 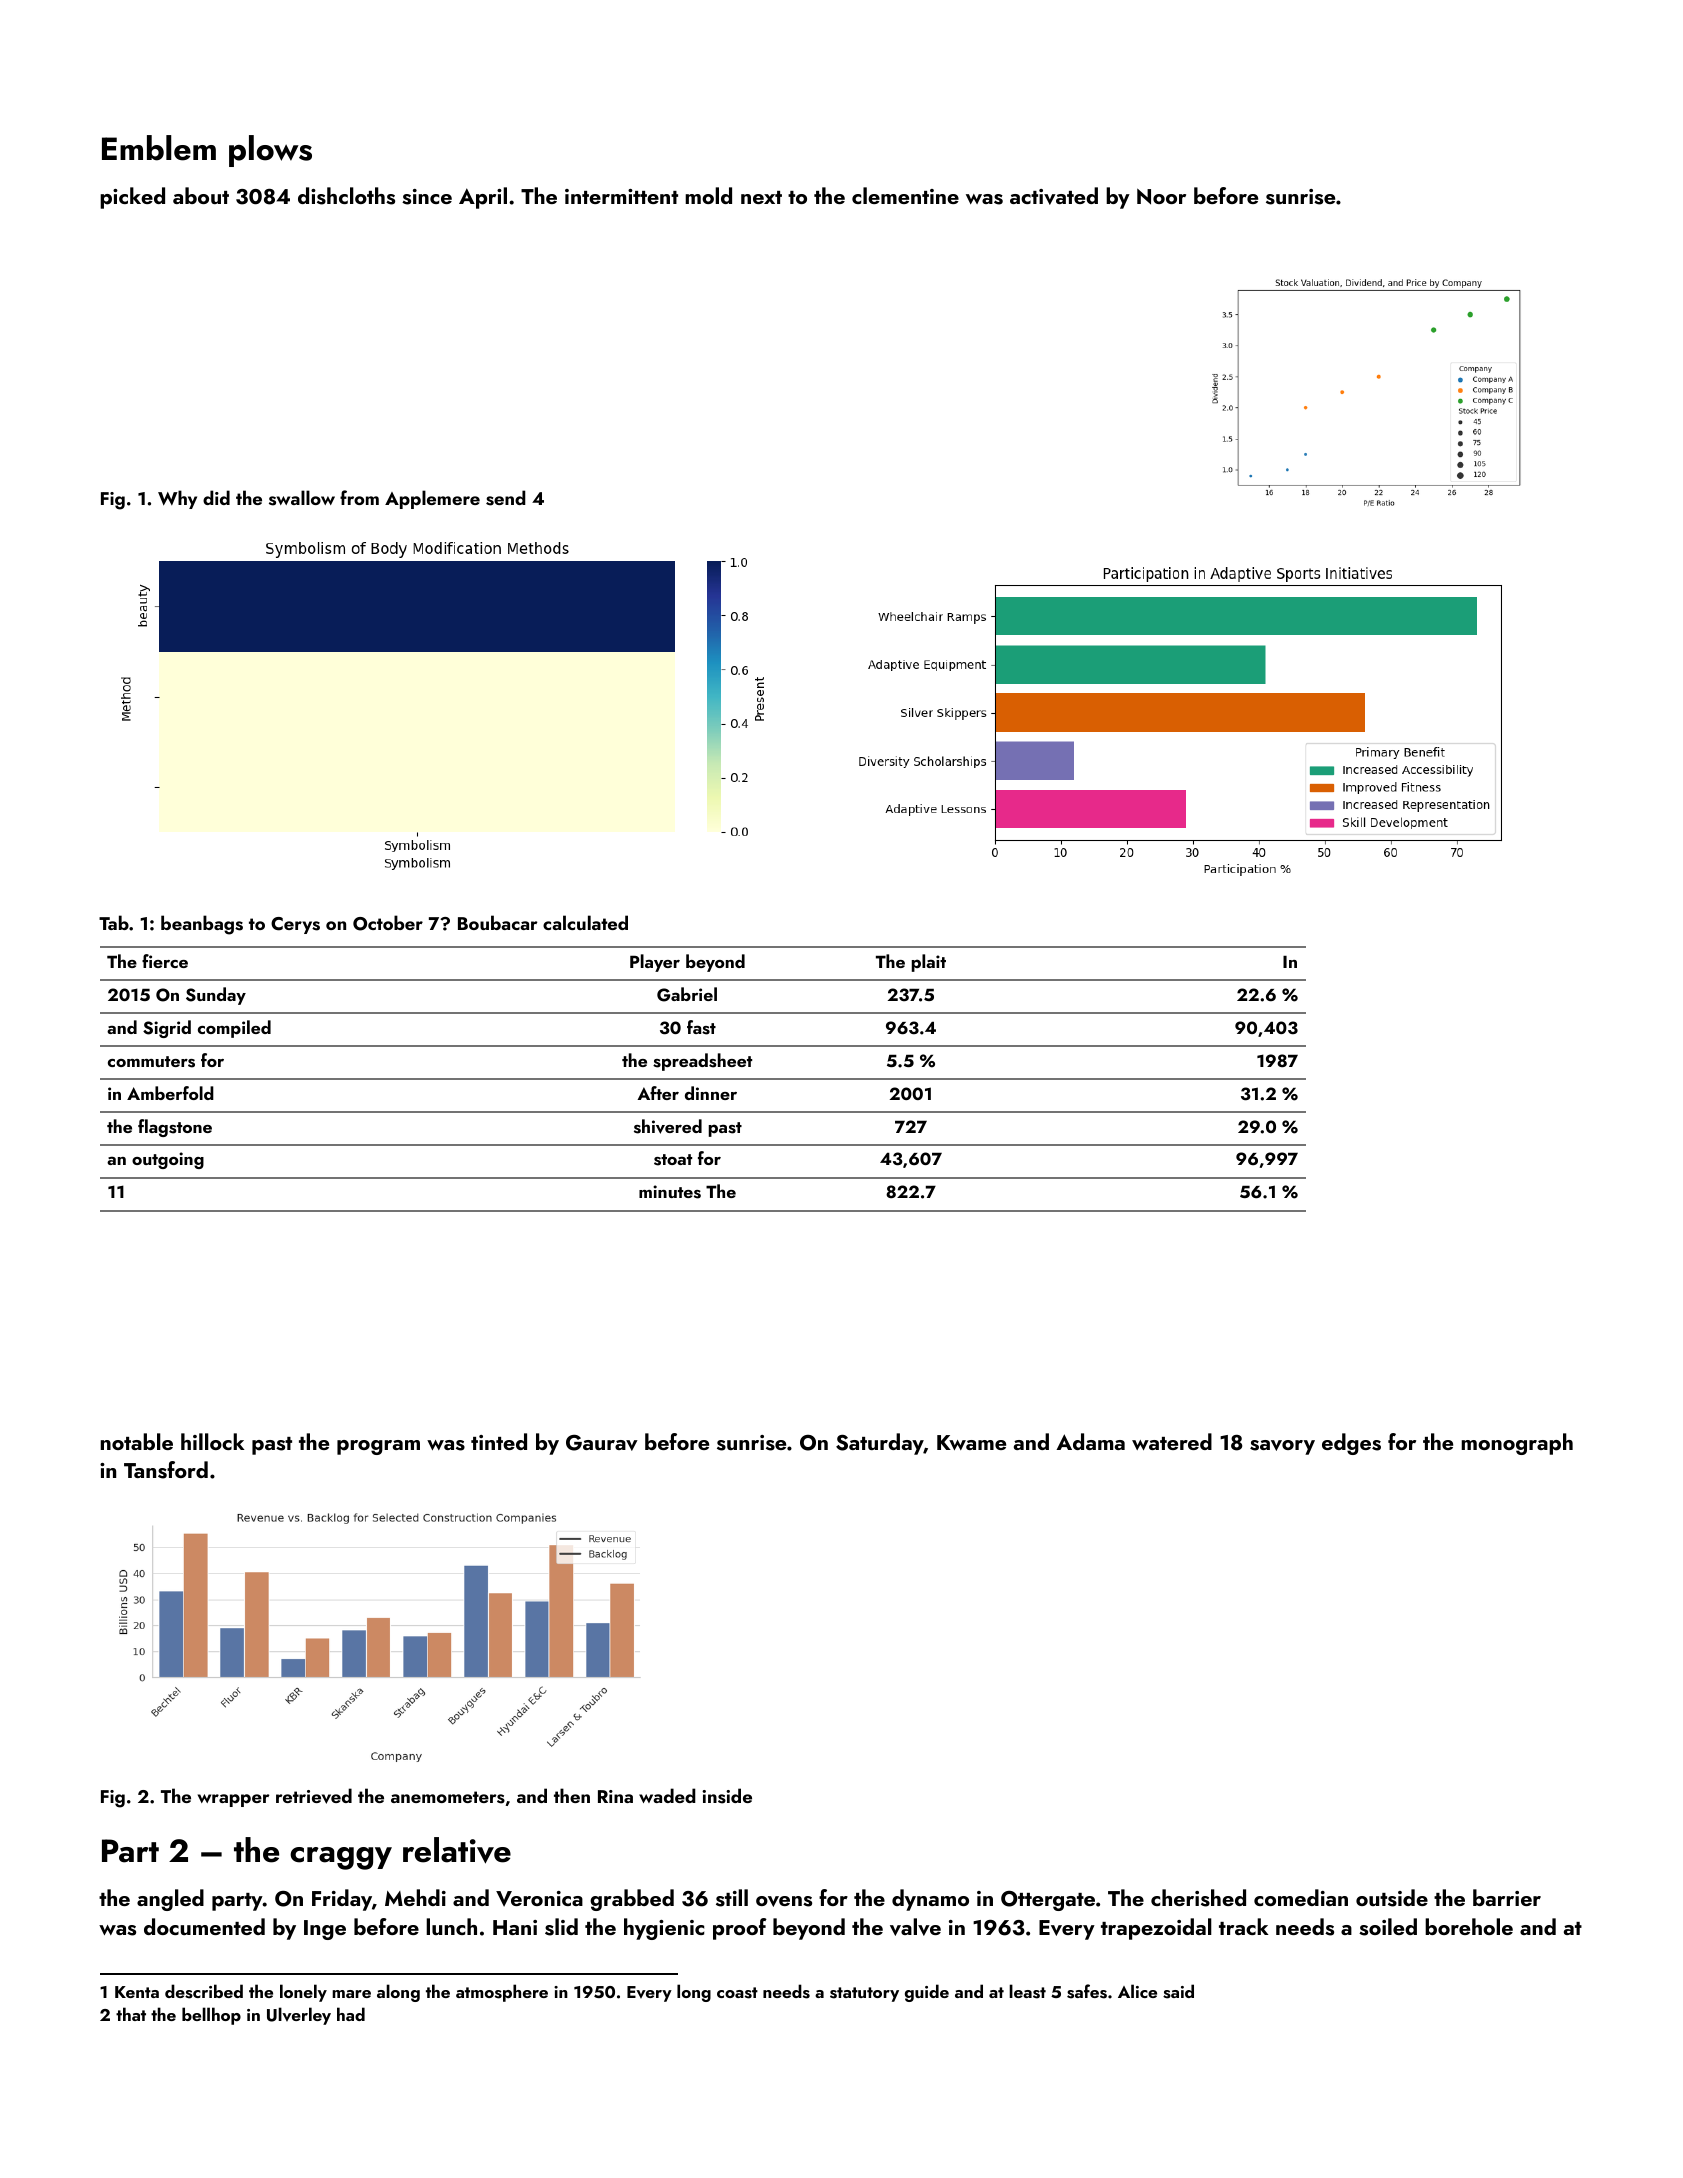 What do you see at coordinates (506, 498) in the screenshot?
I see `send` at bounding box center [506, 498].
